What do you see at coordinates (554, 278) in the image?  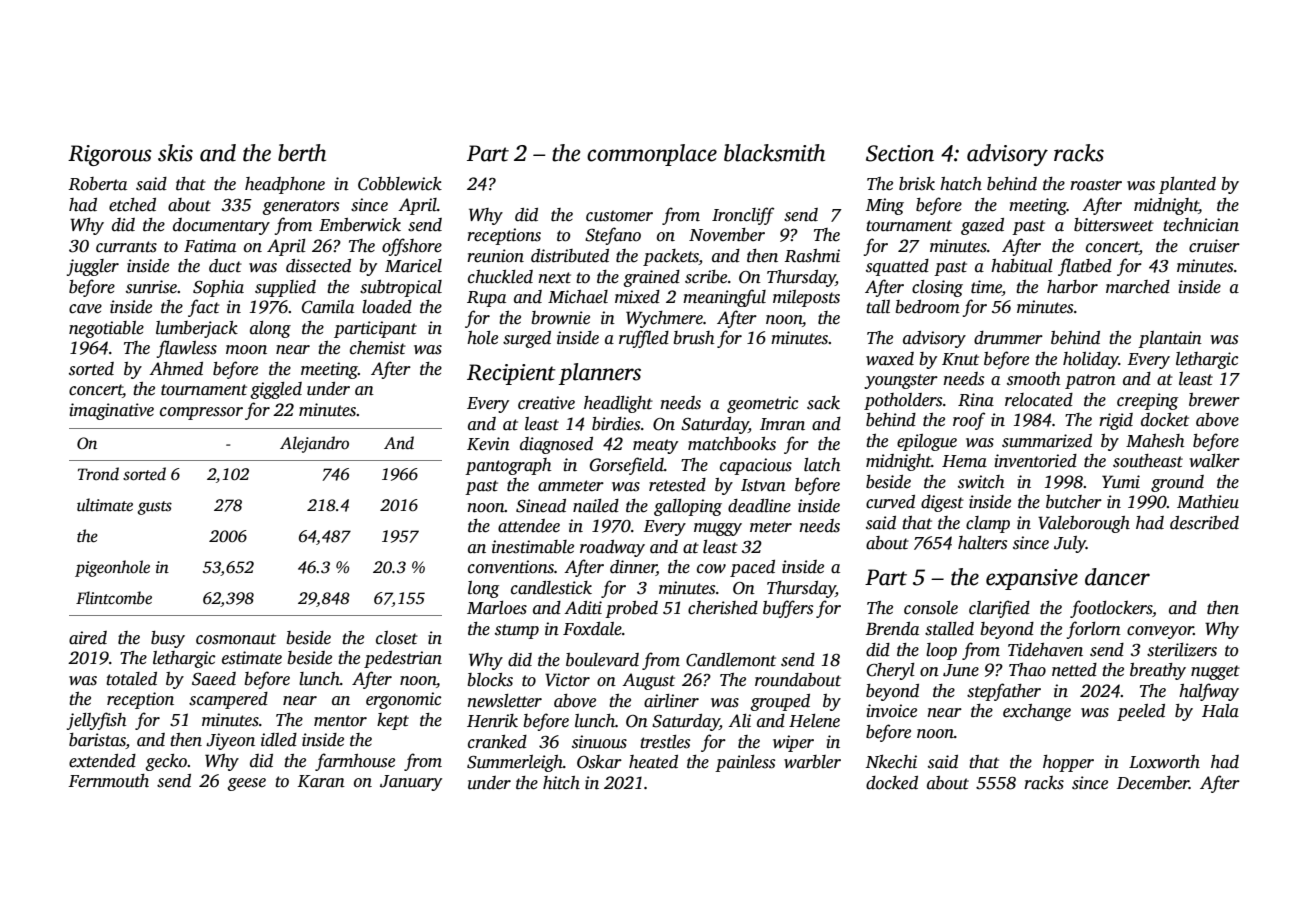 I see `next` at bounding box center [554, 278].
